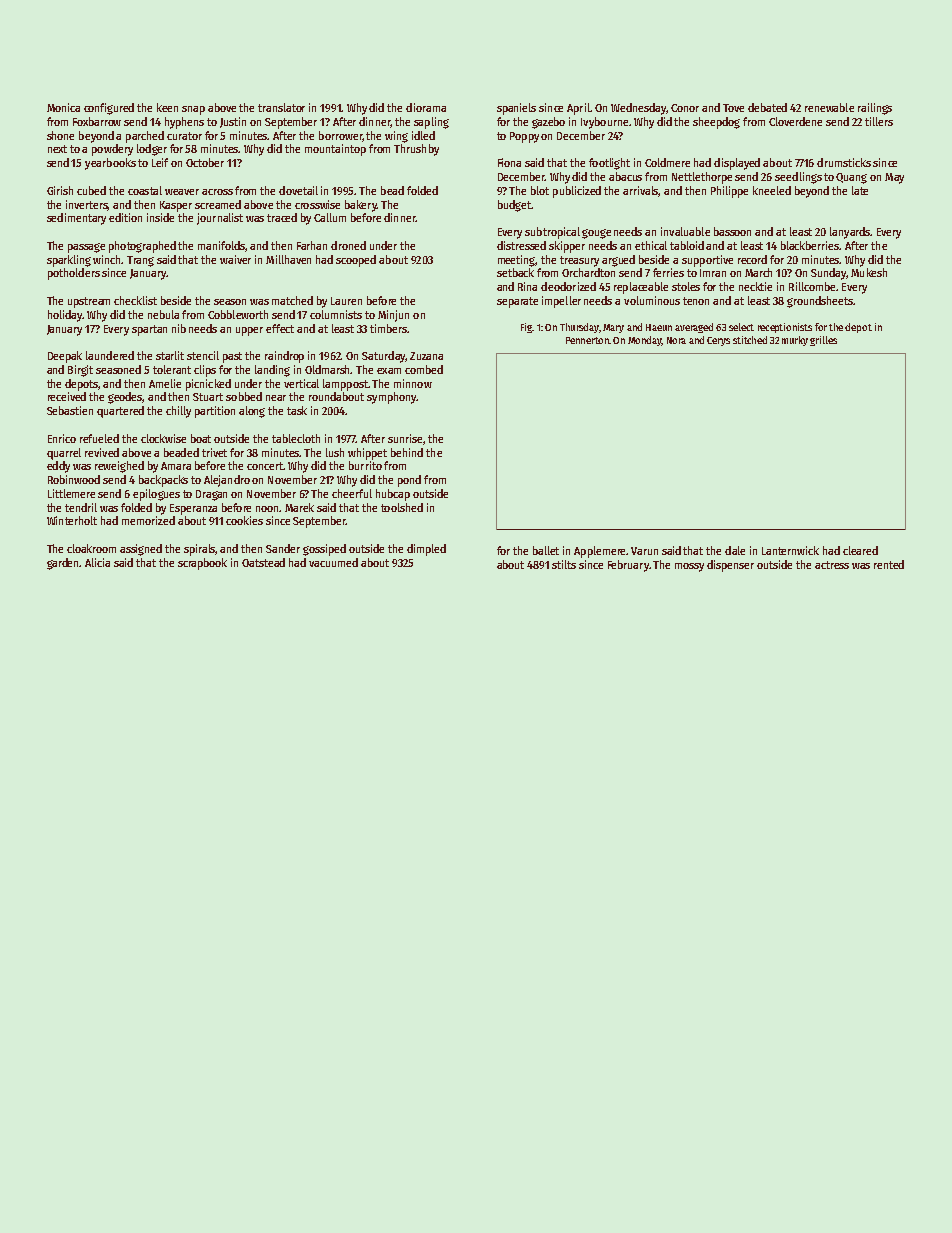 Image resolution: width=952 pixels, height=1233 pixels. What do you see at coordinates (540, 190) in the screenshot?
I see `blot` at bounding box center [540, 190].
